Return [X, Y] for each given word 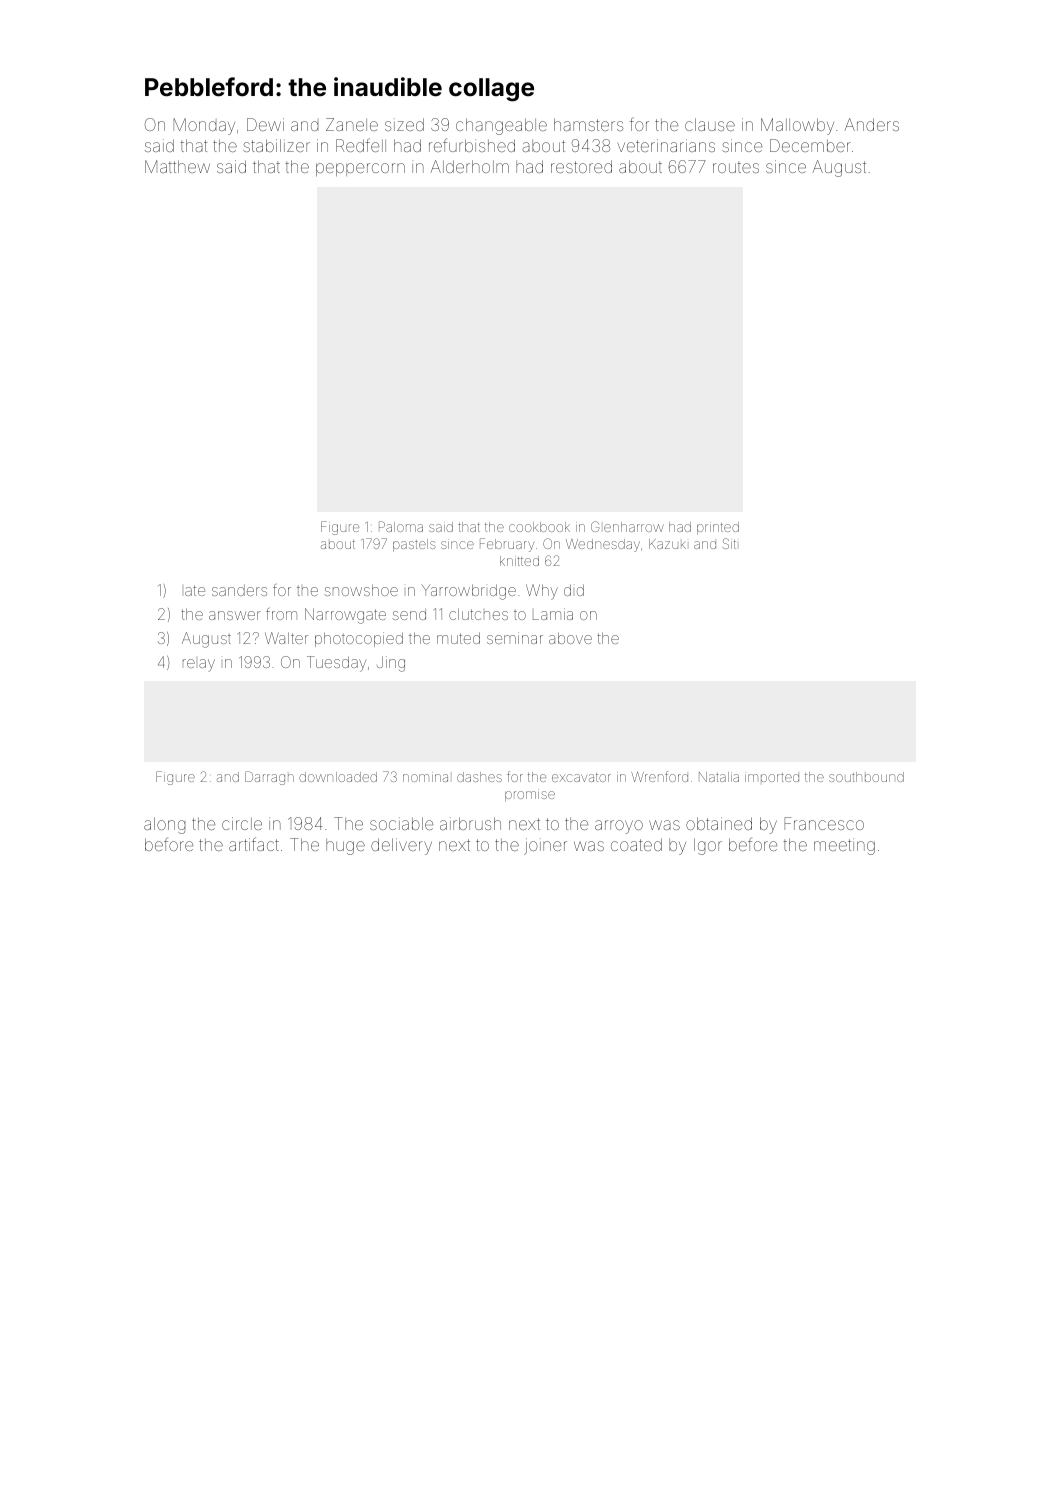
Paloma [401, 526]
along [164, 825]
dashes [479, 777]
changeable [501, 126]
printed [718, 528]
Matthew [177, 166]
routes [736, 167]
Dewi [265, 124]
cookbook [539, 527]
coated [636, 844]
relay [199, 665]
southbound [866, 777]
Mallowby [797, 126]
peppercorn [360, 169]
